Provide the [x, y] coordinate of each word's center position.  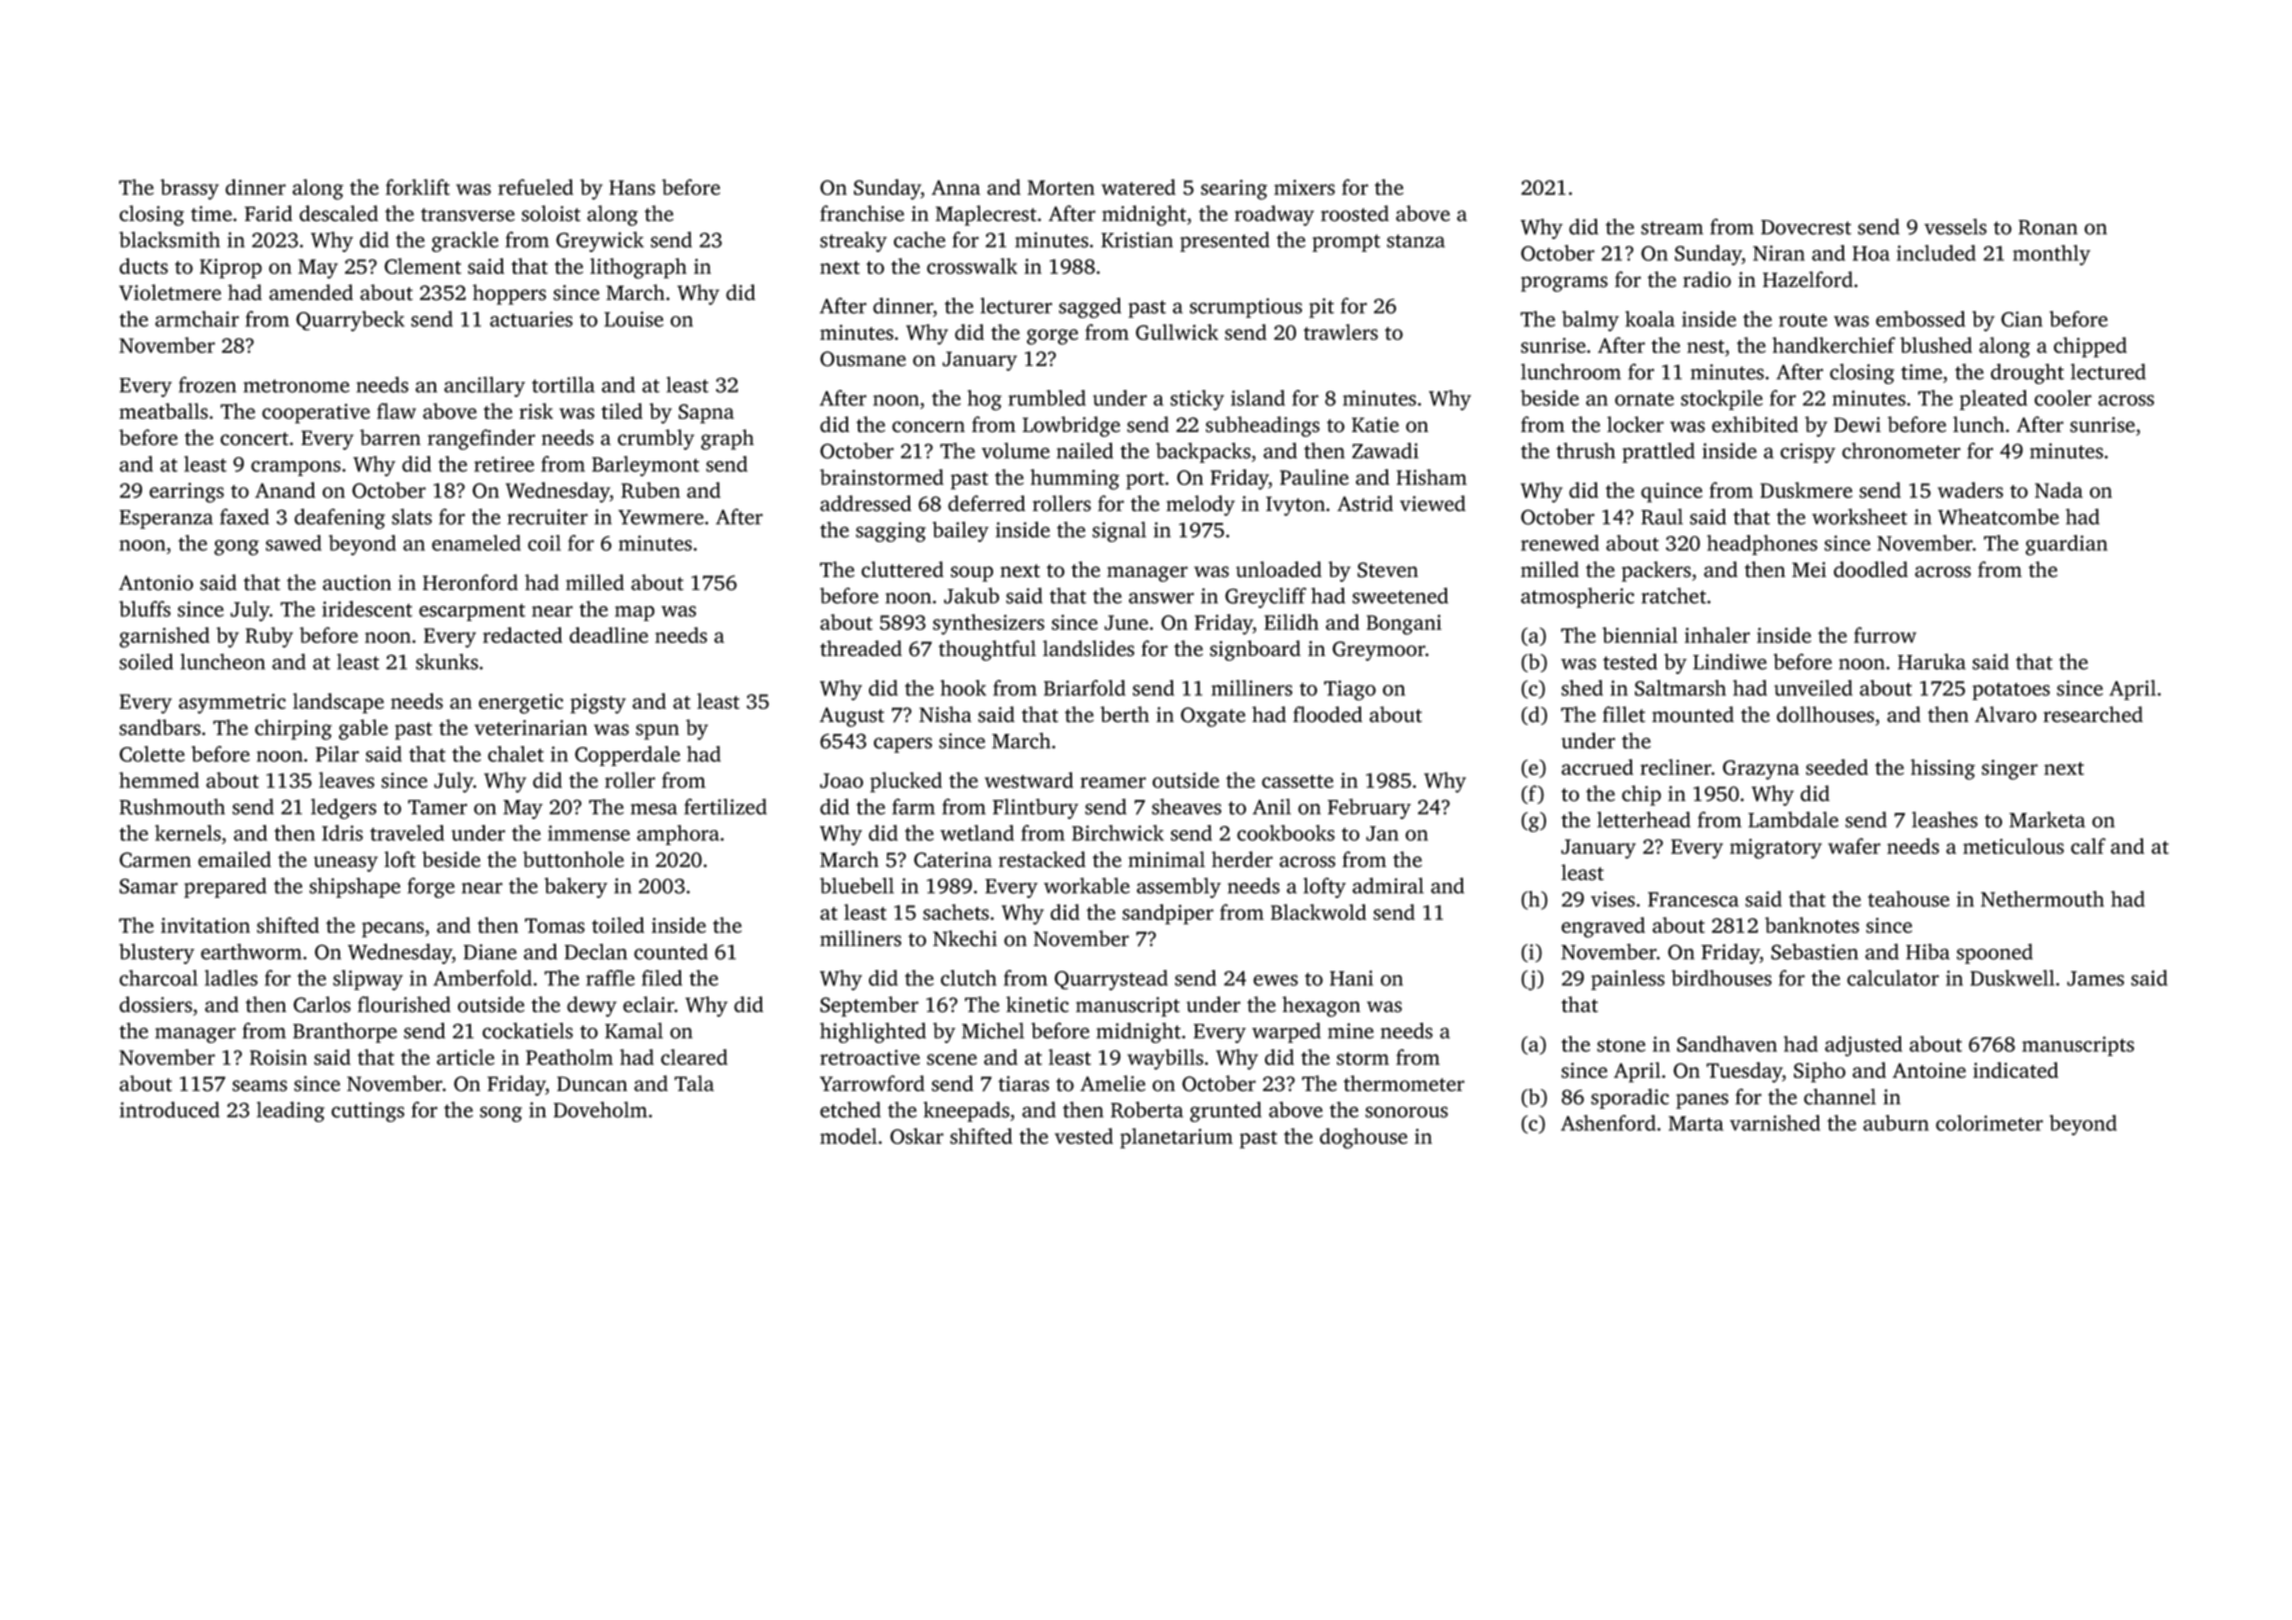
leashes [1945, 819]
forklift [418, 187]
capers [903, 745]
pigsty [598, 704]
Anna [956, 187]
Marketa [2047, 819]
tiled [622, 411]
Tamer [437, 807]
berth [1124, 714]
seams [259, 1086]
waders [1970, 490]
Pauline [1314, 477]
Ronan [2048, 227]
